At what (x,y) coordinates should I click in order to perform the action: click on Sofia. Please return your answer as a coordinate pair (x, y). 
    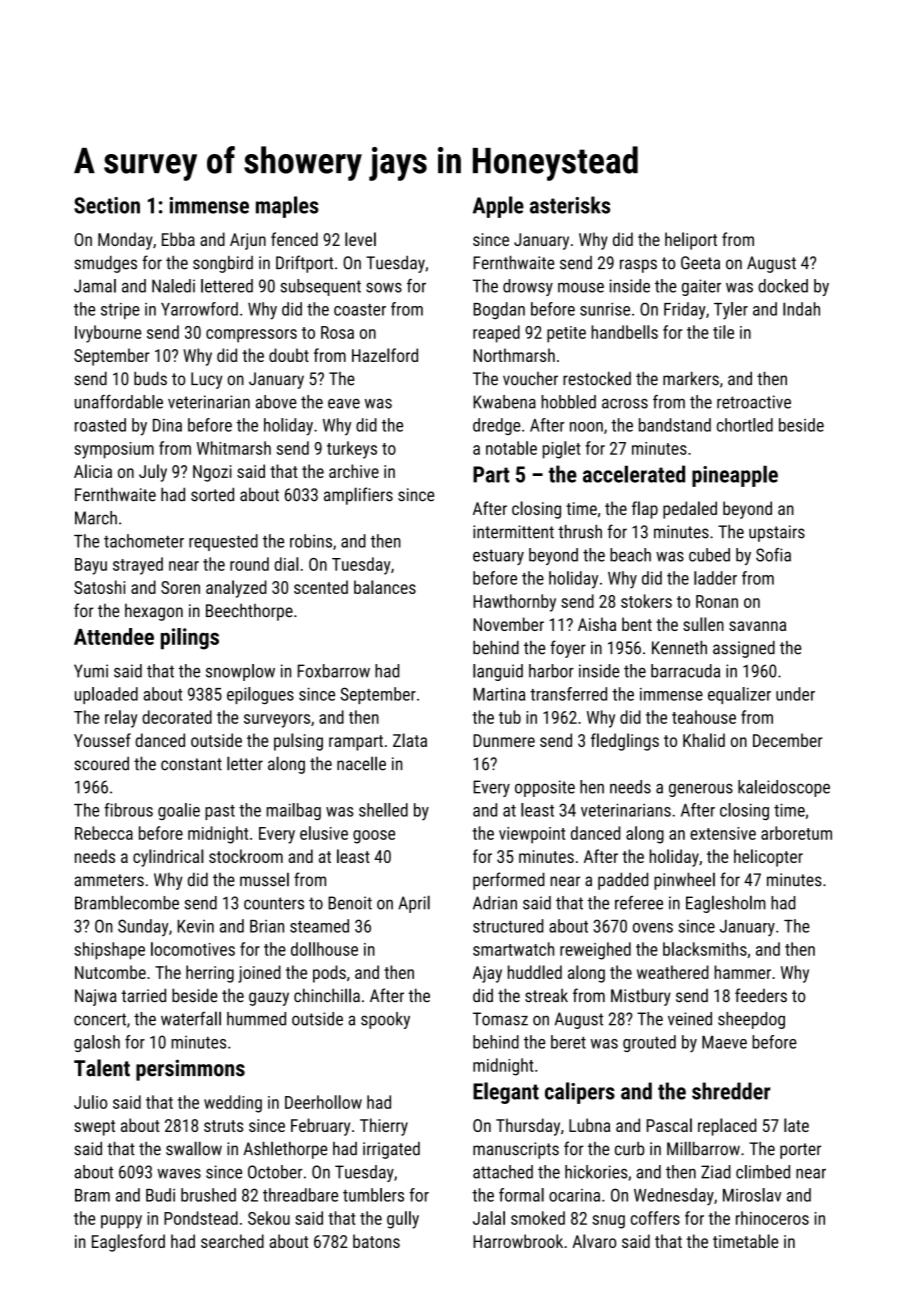
    Looking at the image, I should click on (773, 555).
